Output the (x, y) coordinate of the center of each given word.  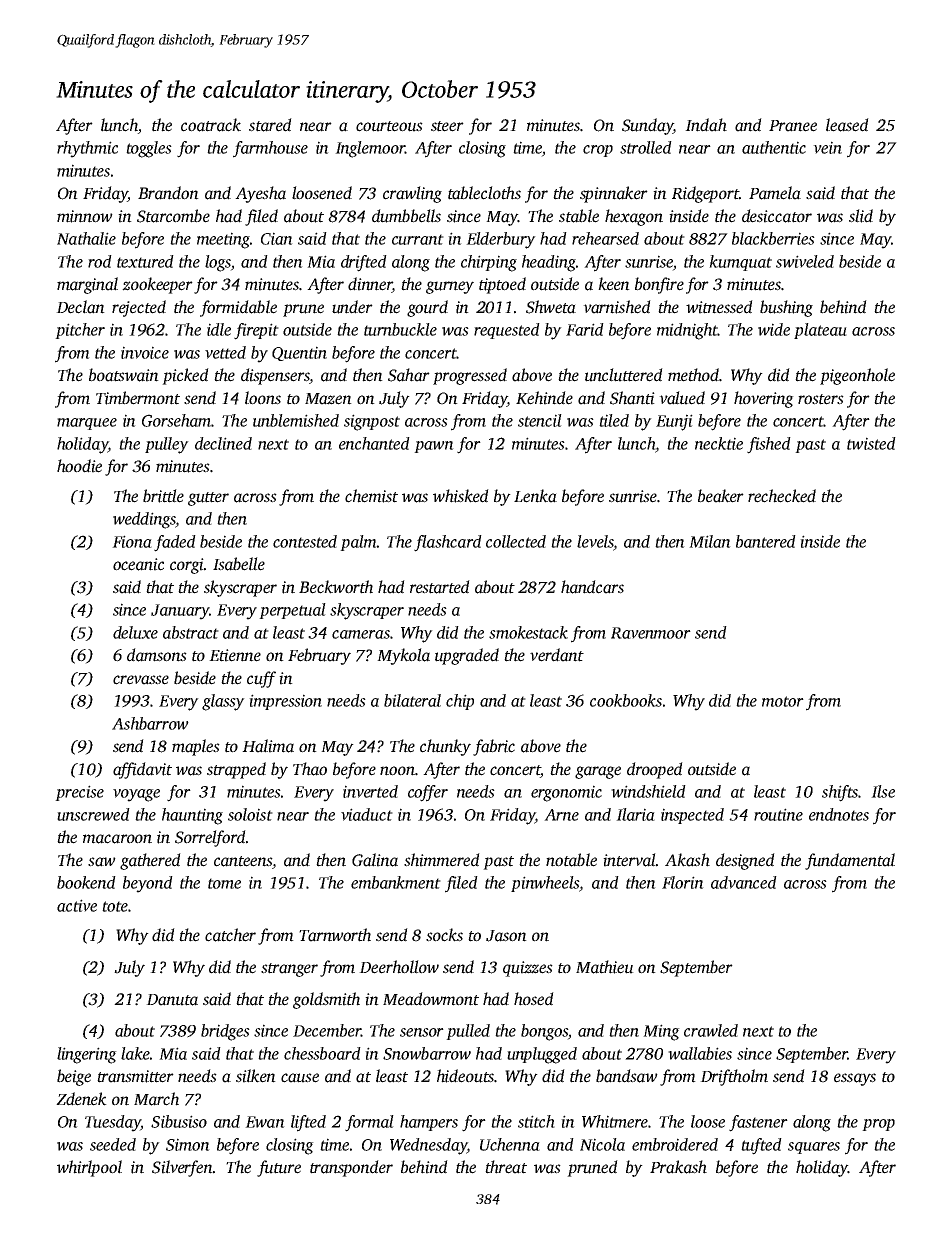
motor (783, 701)
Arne (561, 815)
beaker (721, 496)
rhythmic (87, 149)
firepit (256, 331)
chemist (371, 496)
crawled (711, 1030)
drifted (364, 263)
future (279, 1168)
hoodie (79, 466)
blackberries (773, 238)
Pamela (775, 193)
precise (79, 793)
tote (115, 906)
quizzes (528, 969)
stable (579, 216)
